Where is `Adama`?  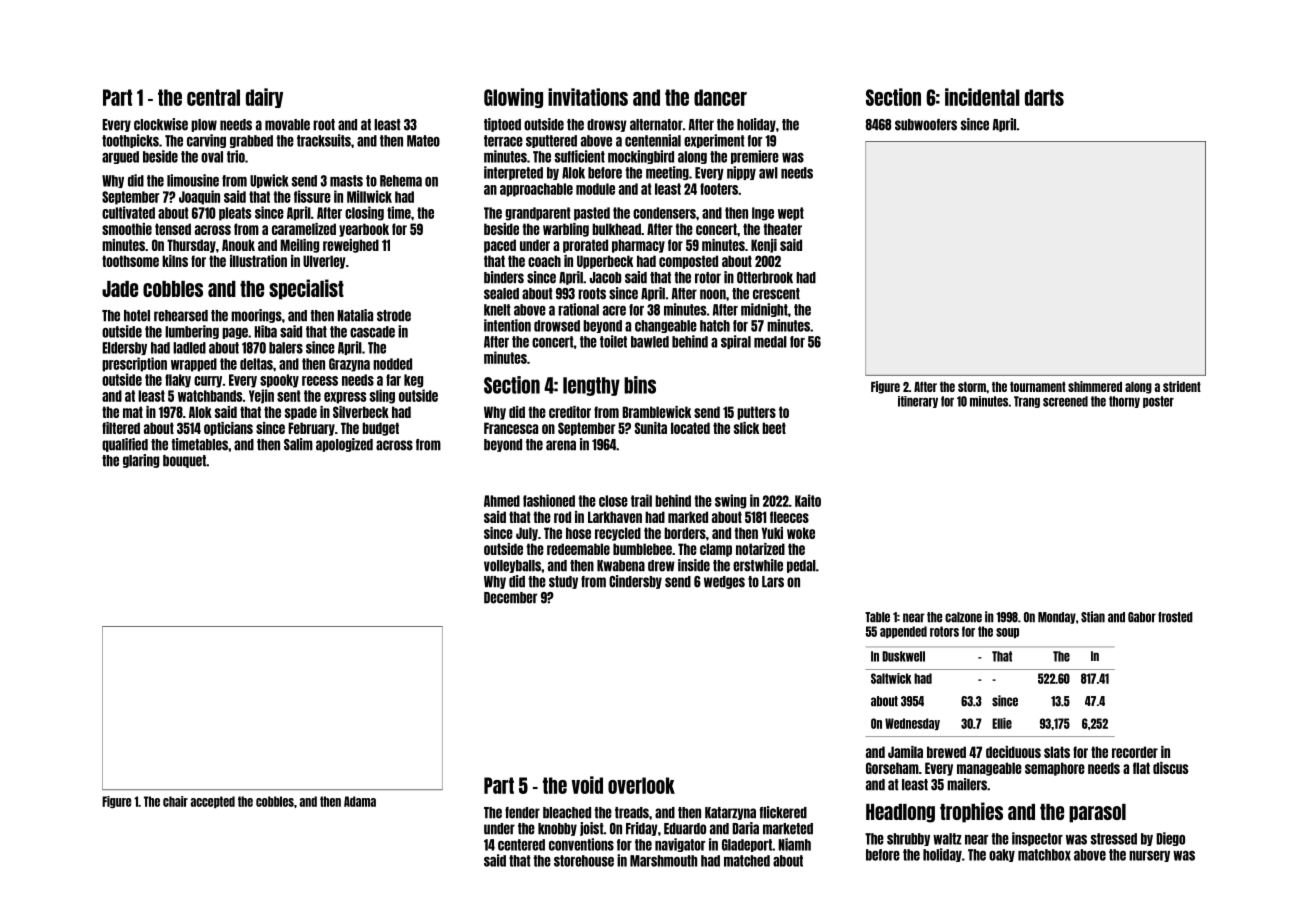
Adama is located at coordinates (360, 801).
